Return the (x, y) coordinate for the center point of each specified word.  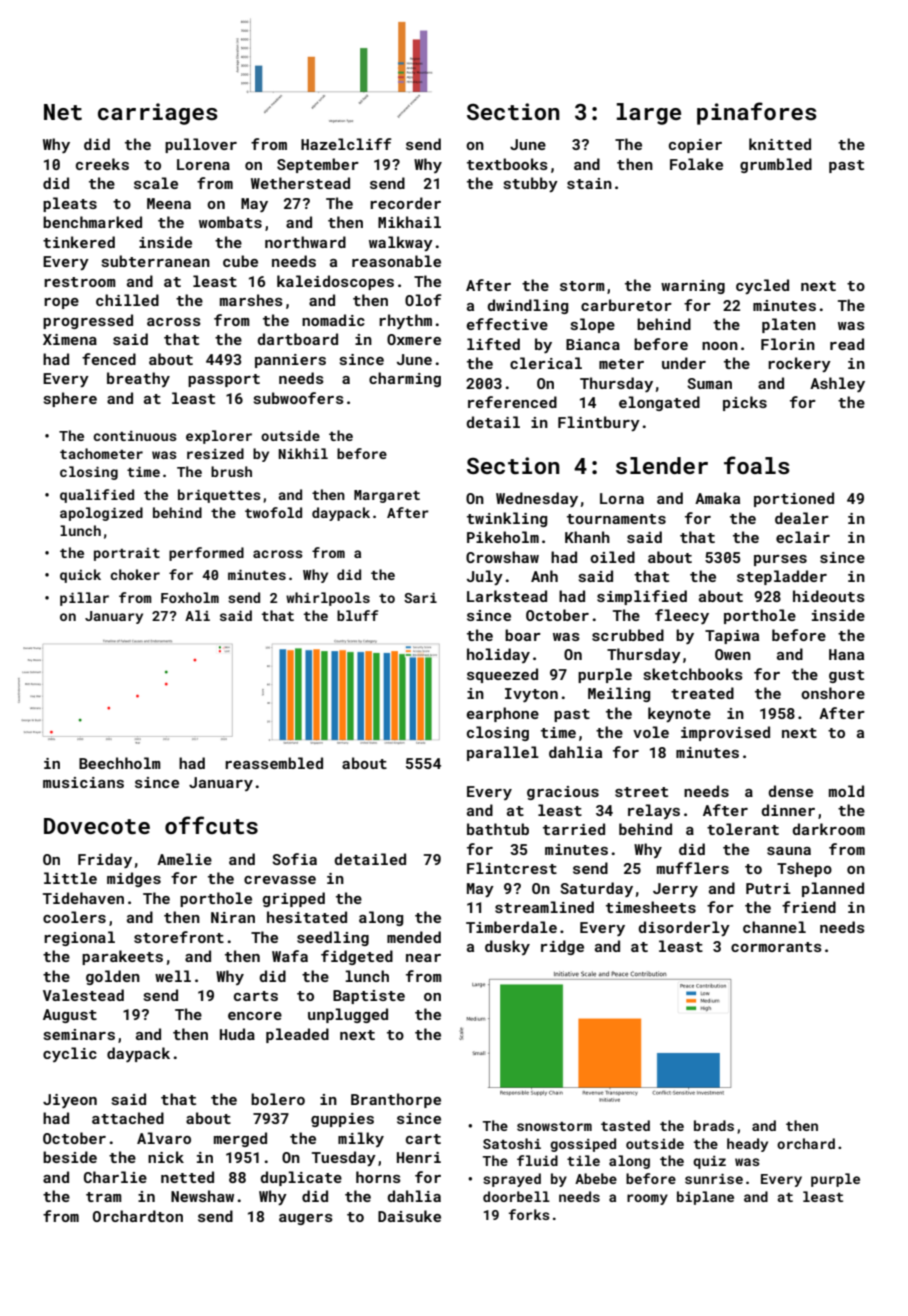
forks (529, 1214)
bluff (357, 615)
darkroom (829, 829)
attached (128, 1118)
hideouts (829, 596)
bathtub (498, 829)
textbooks (507, 164)
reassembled (274, 763)
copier (695, 146)
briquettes (219, 496)
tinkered (79, 242)
